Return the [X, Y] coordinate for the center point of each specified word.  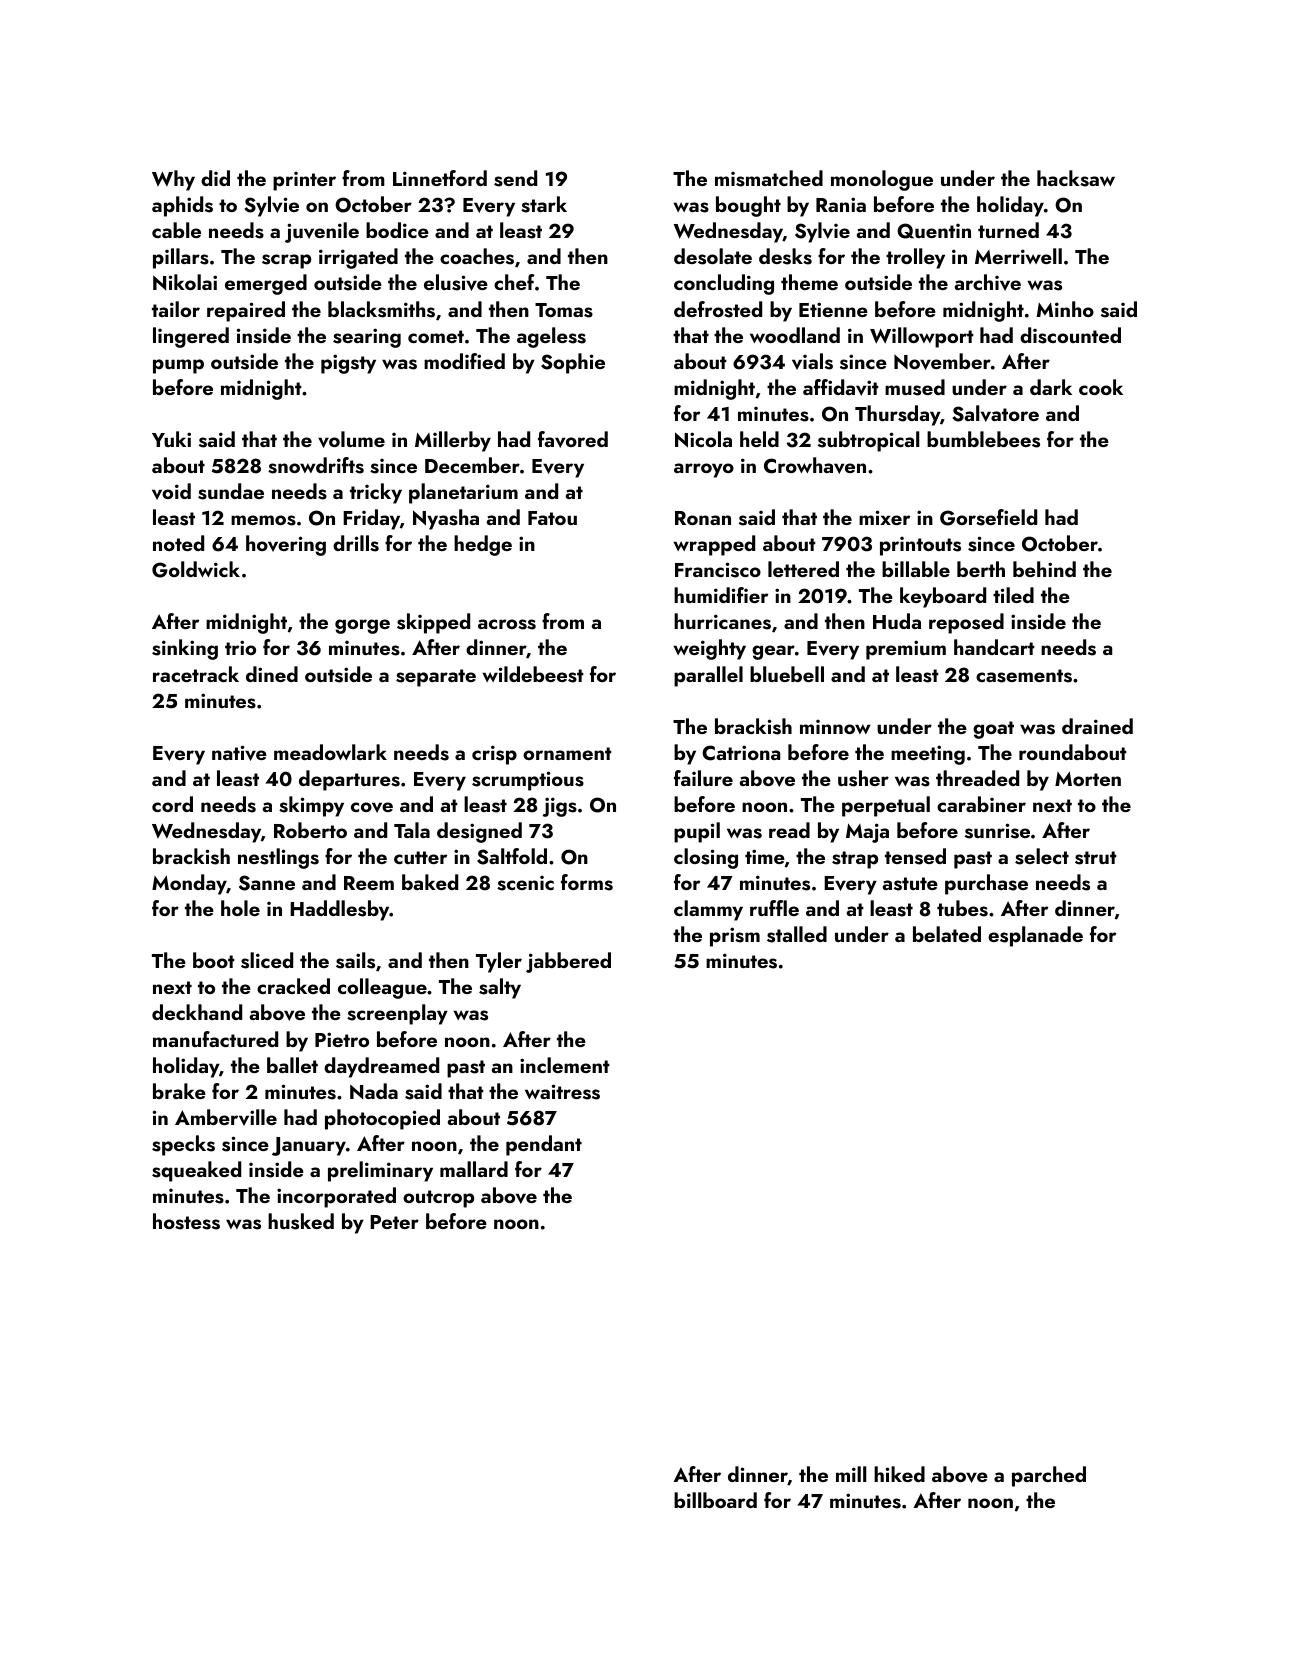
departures [349, 780]
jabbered [568, 962]
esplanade [1035, 936]
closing [706, 858]
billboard [715, 1500]
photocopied [382, 1119]
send [515, 178]
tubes [962, 908]
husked [301, 1221]
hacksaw [1076, 178]
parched [1049, 1476]
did [215, 178]
